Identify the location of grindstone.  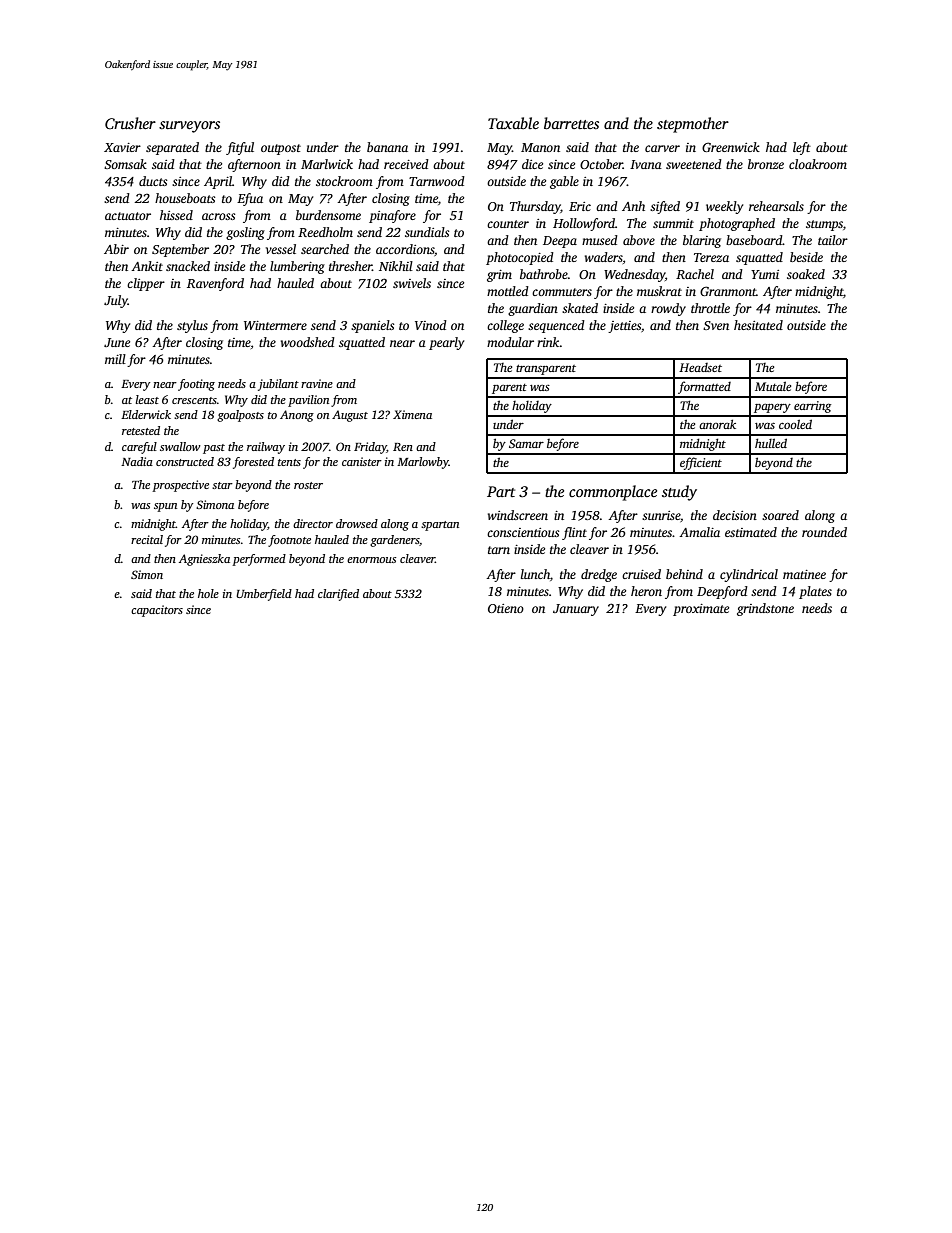
(765, 609).
